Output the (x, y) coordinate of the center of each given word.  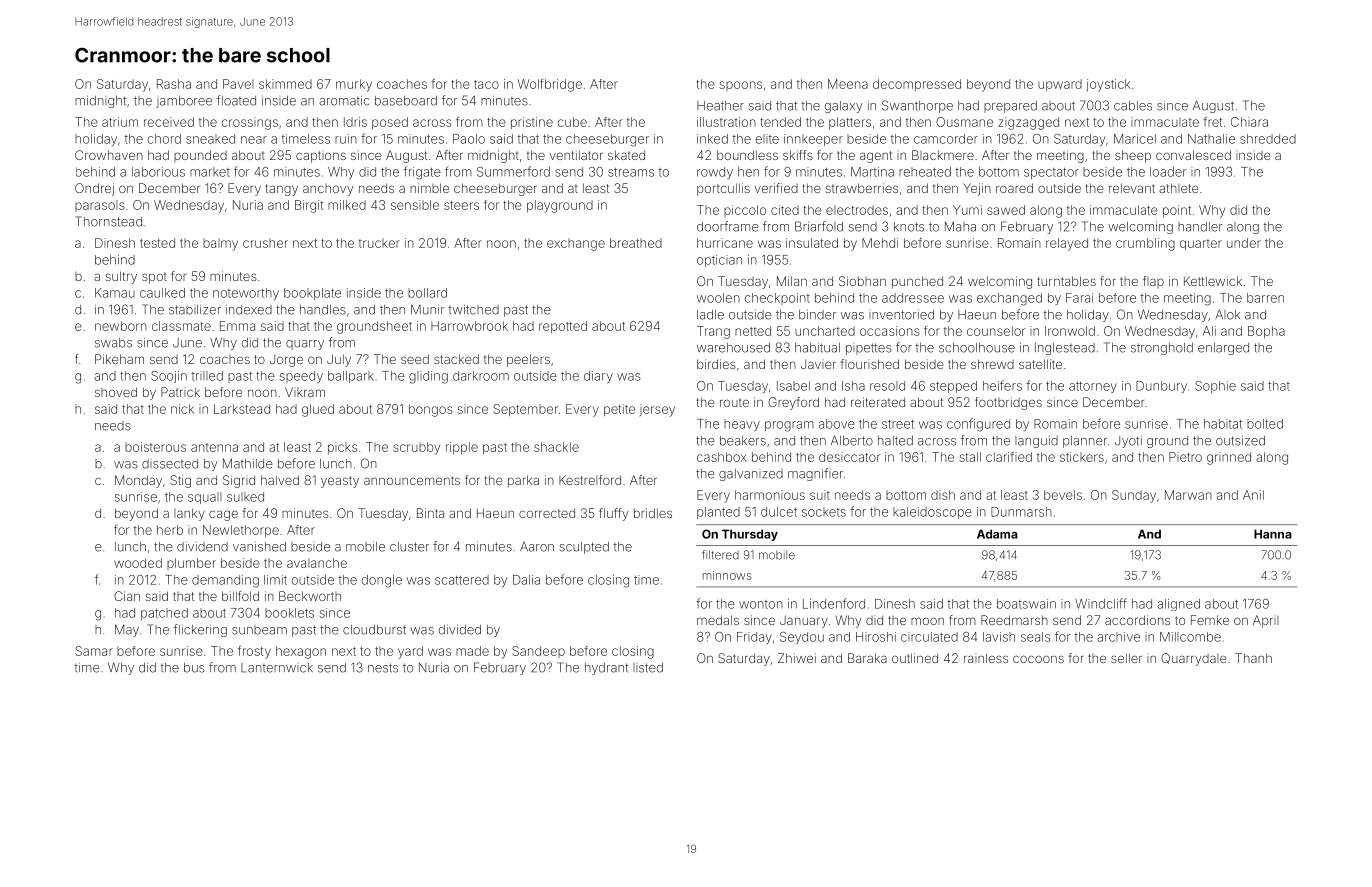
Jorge (286, 360)
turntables (1066, 281)
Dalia (526, 580)
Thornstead (109, 221)
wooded (138, 563)
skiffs (798, 155)
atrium (120, 122)
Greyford (793, 403)
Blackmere (943, 155)
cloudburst (374, 630)
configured (978, 425)
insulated (812, 243)
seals (1035, 637)
